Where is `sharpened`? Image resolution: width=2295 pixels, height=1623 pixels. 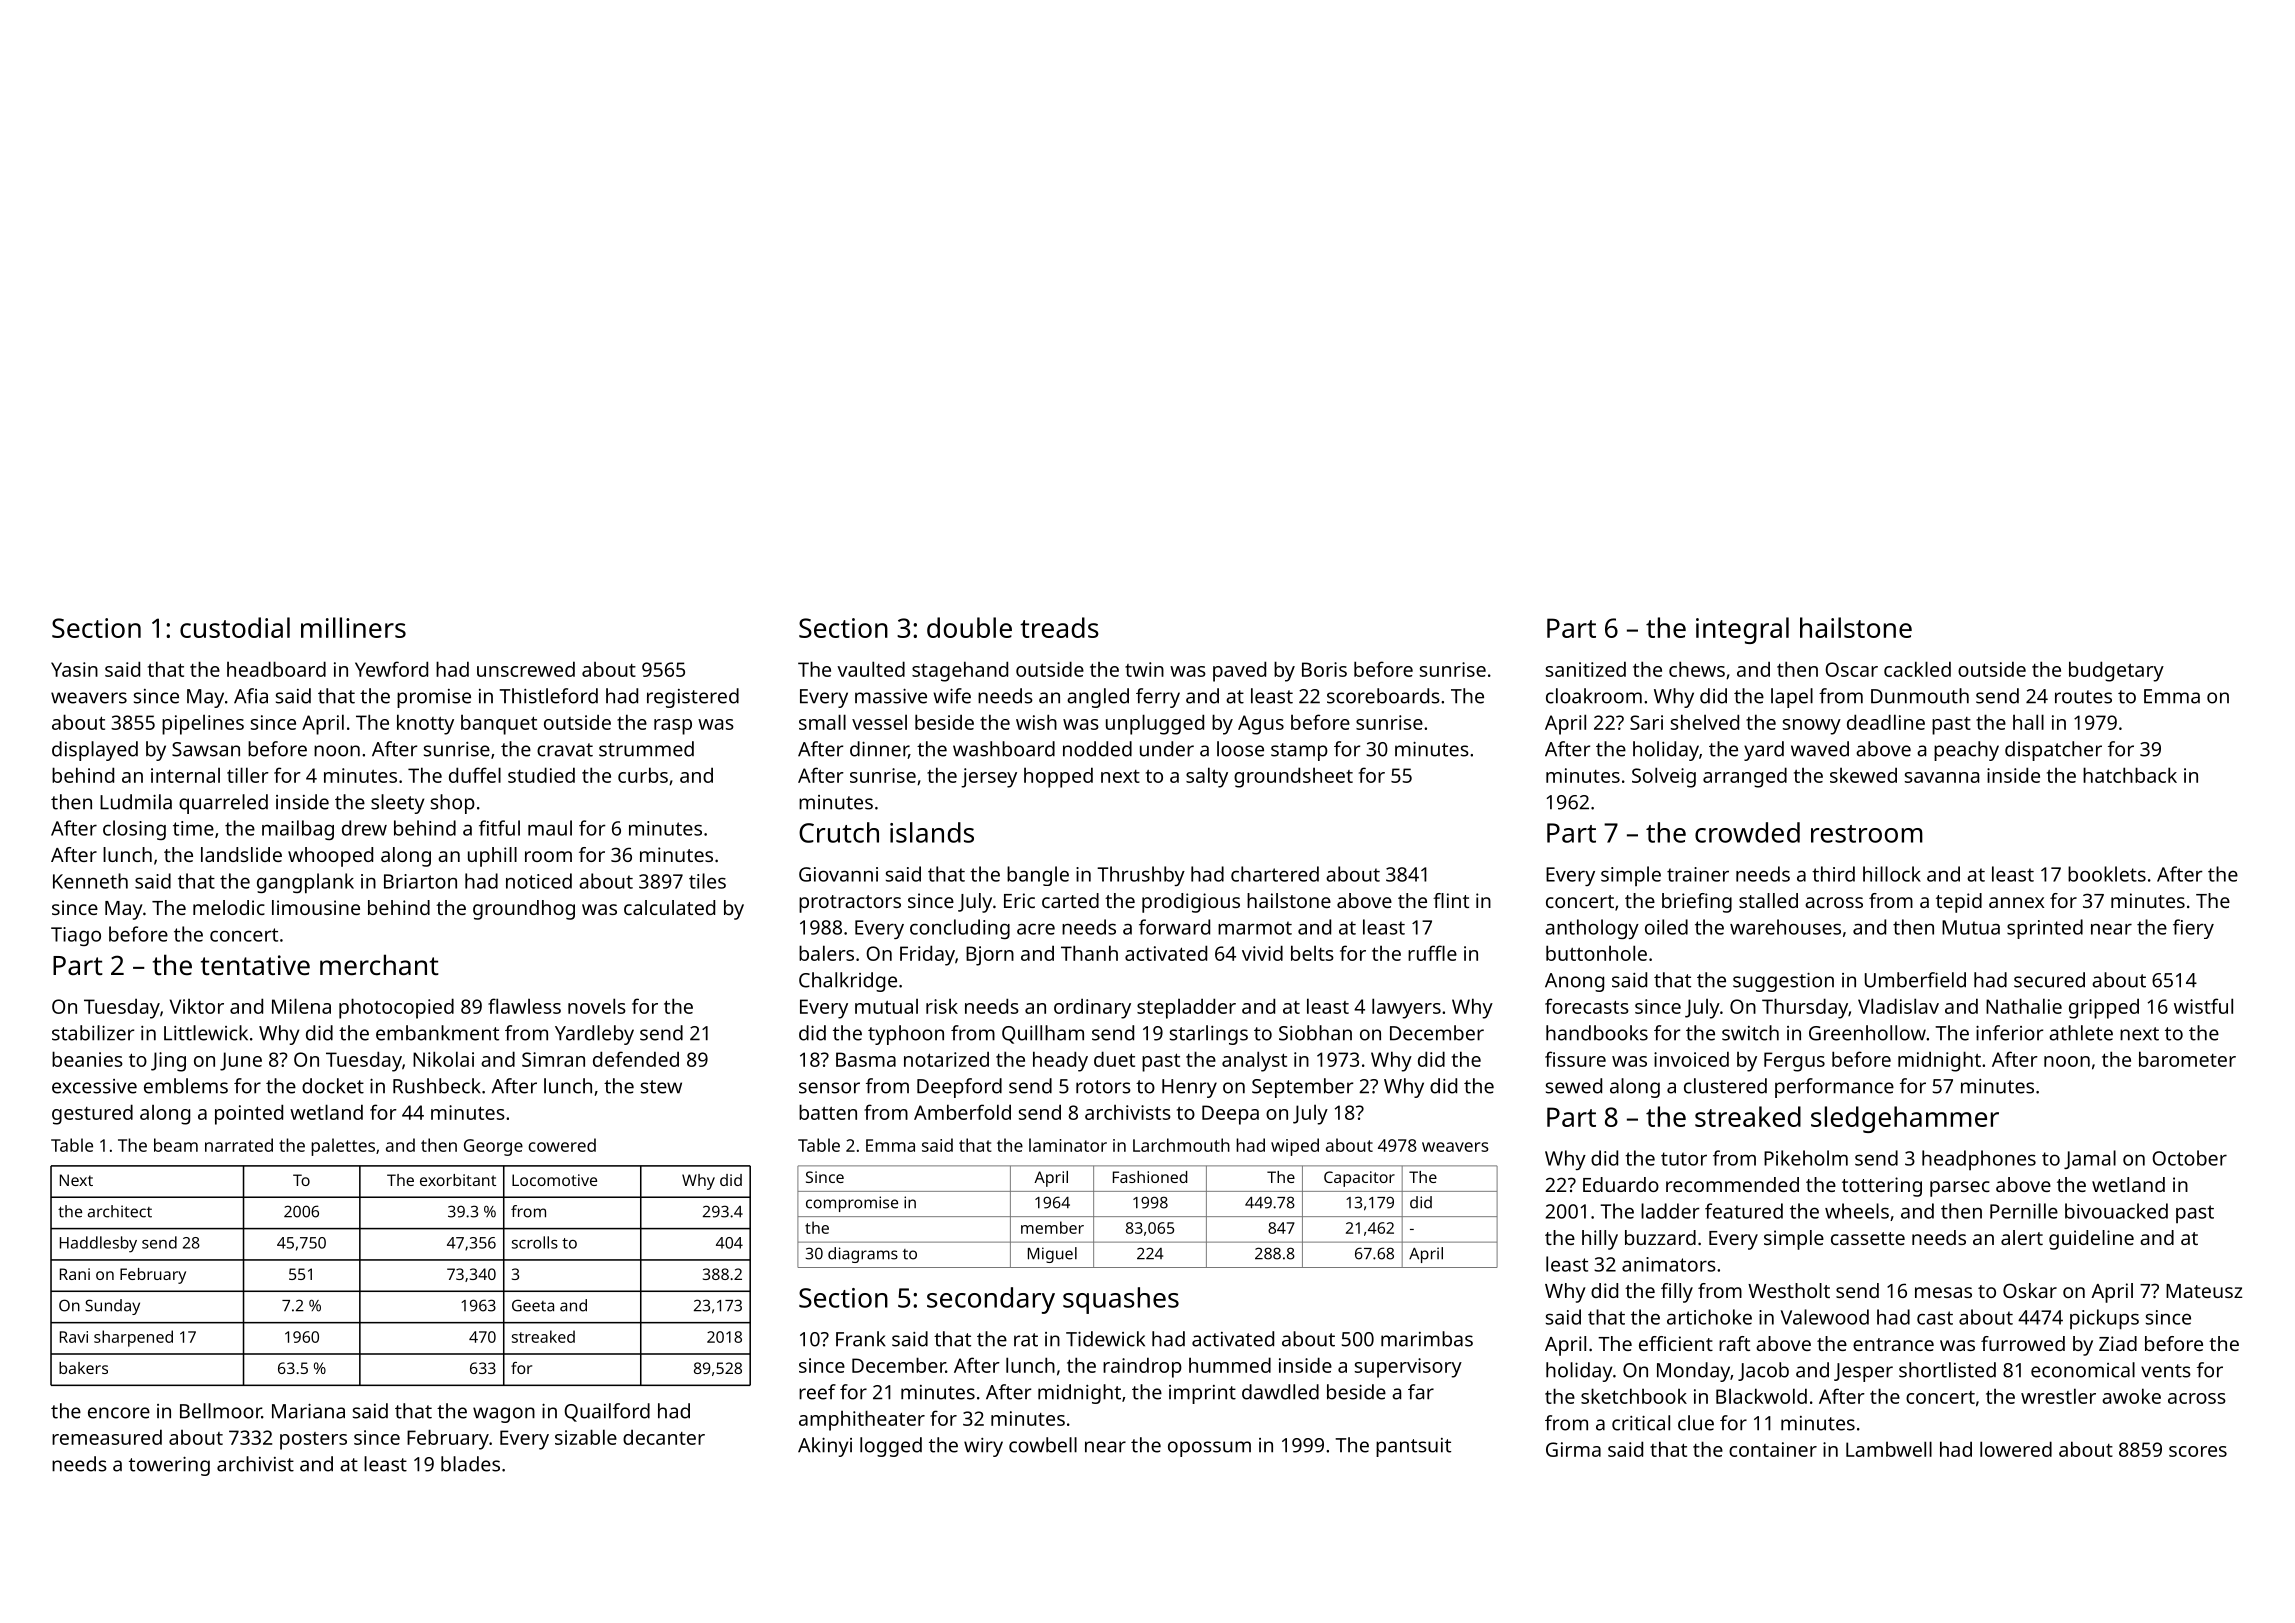 sharpened is located at coordinates (133, 1338).
